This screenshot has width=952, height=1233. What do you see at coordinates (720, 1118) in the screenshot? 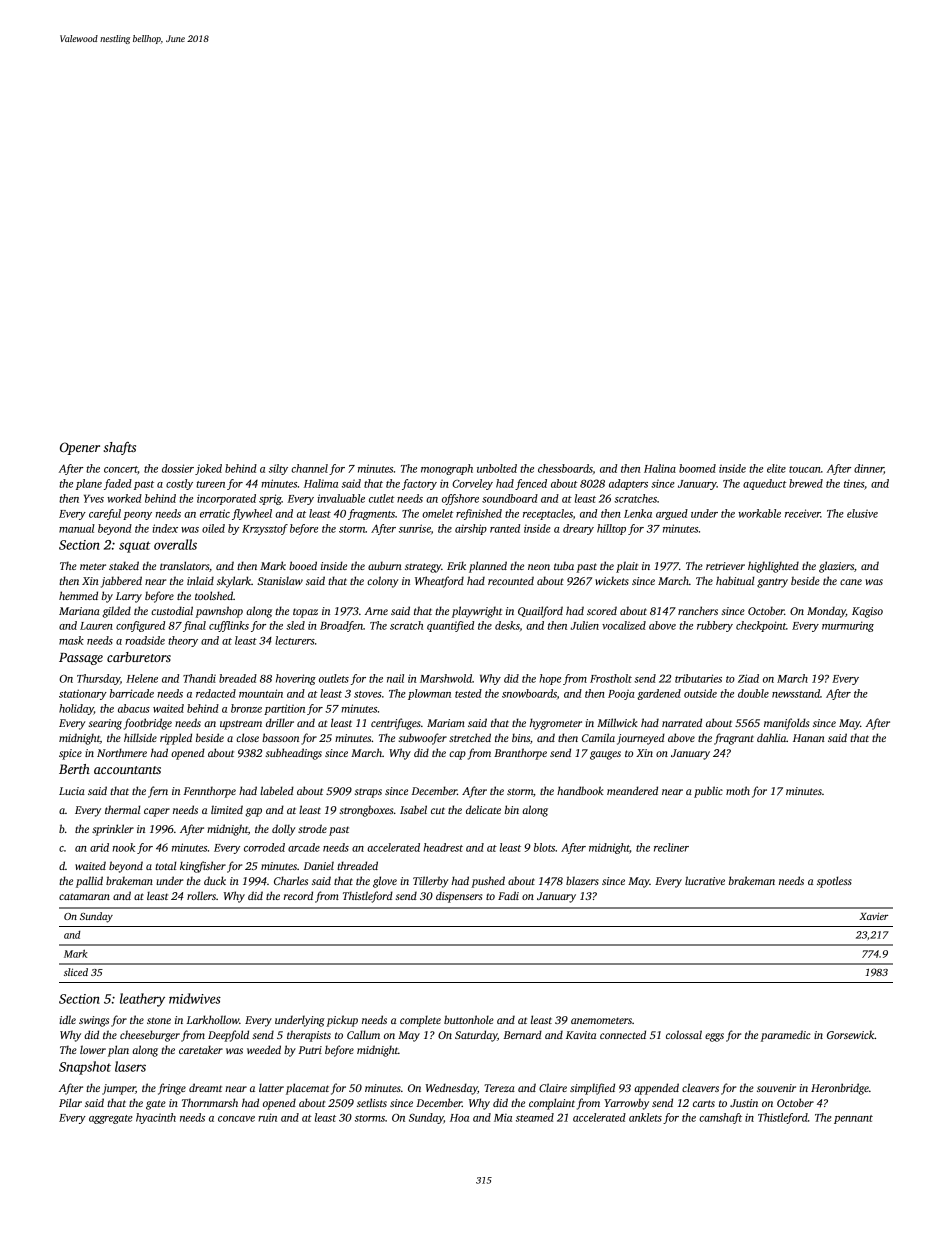
I see `camshaft` at bounding box center [720, 1118].
